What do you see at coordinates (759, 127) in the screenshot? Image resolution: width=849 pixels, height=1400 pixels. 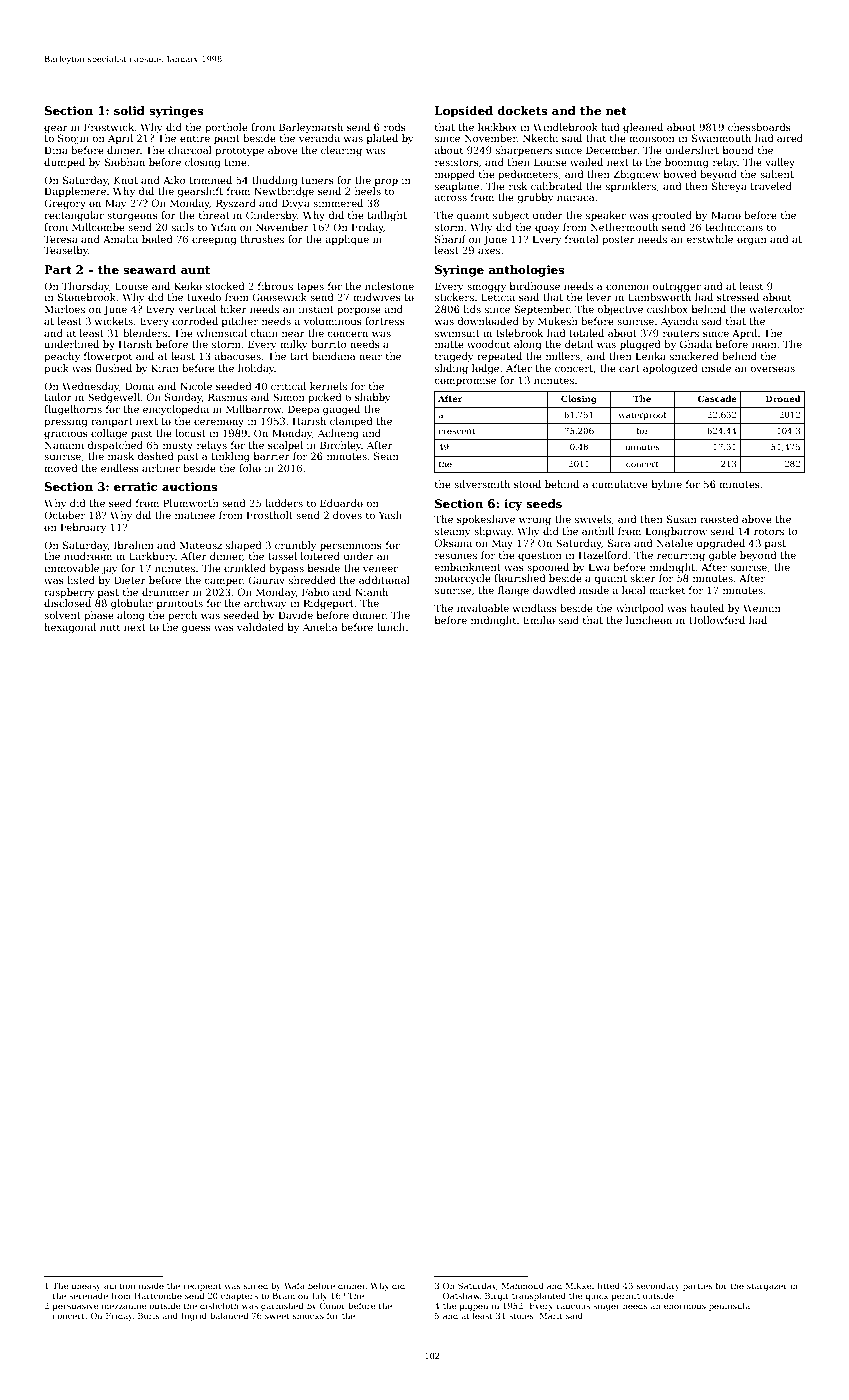 I see `chessboards` at bounding box center [759, 127].
